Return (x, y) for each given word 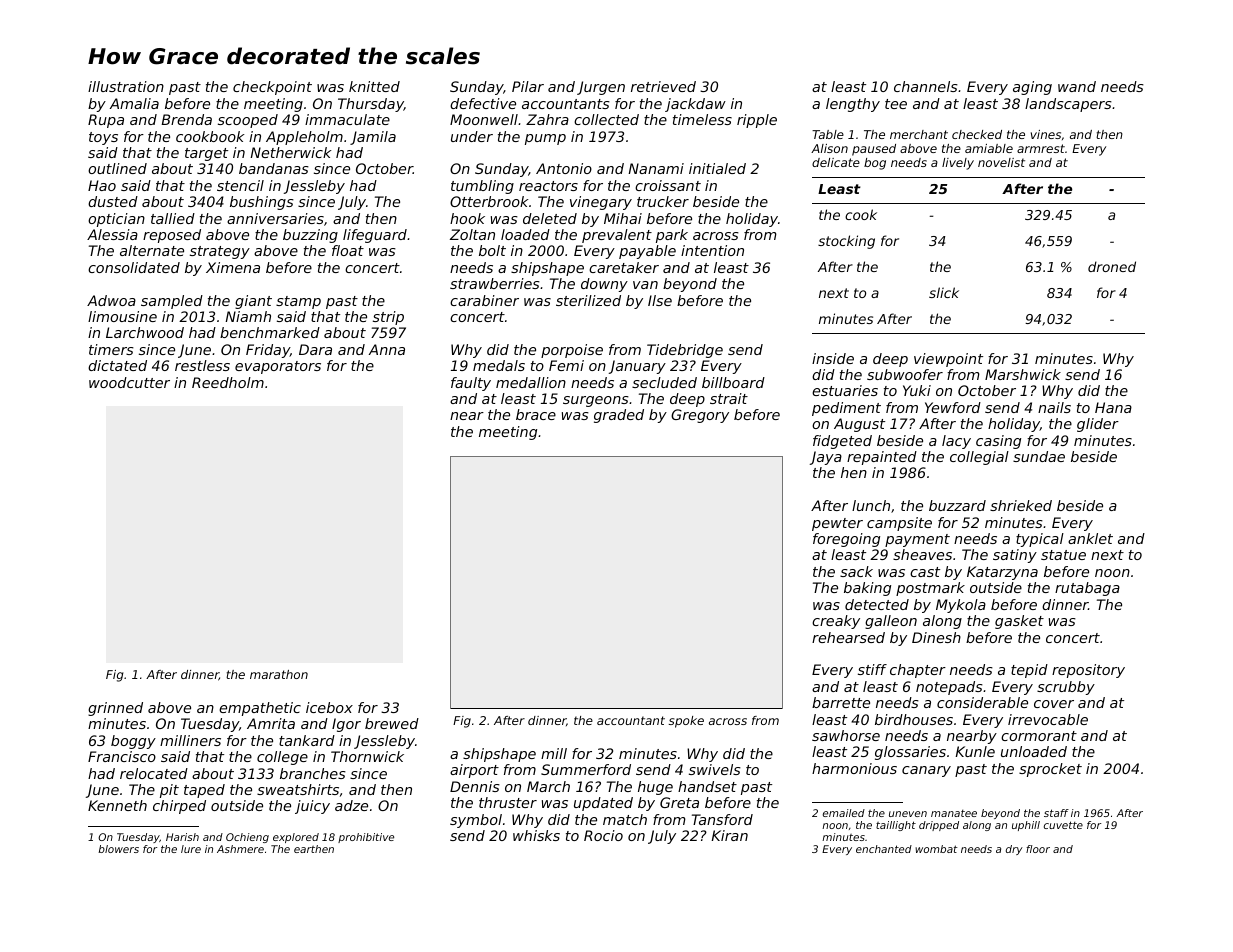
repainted (882, 458)
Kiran (729, 835)
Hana (1113, 407)
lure (191, 849)
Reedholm (228, 382)
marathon (279, 674)
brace (536, 414)
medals (499, 365)
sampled (172, 302)
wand (1077, 86)
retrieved (663, 86)
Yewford (953, 407)
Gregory (700, 416)
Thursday (371, 105)
